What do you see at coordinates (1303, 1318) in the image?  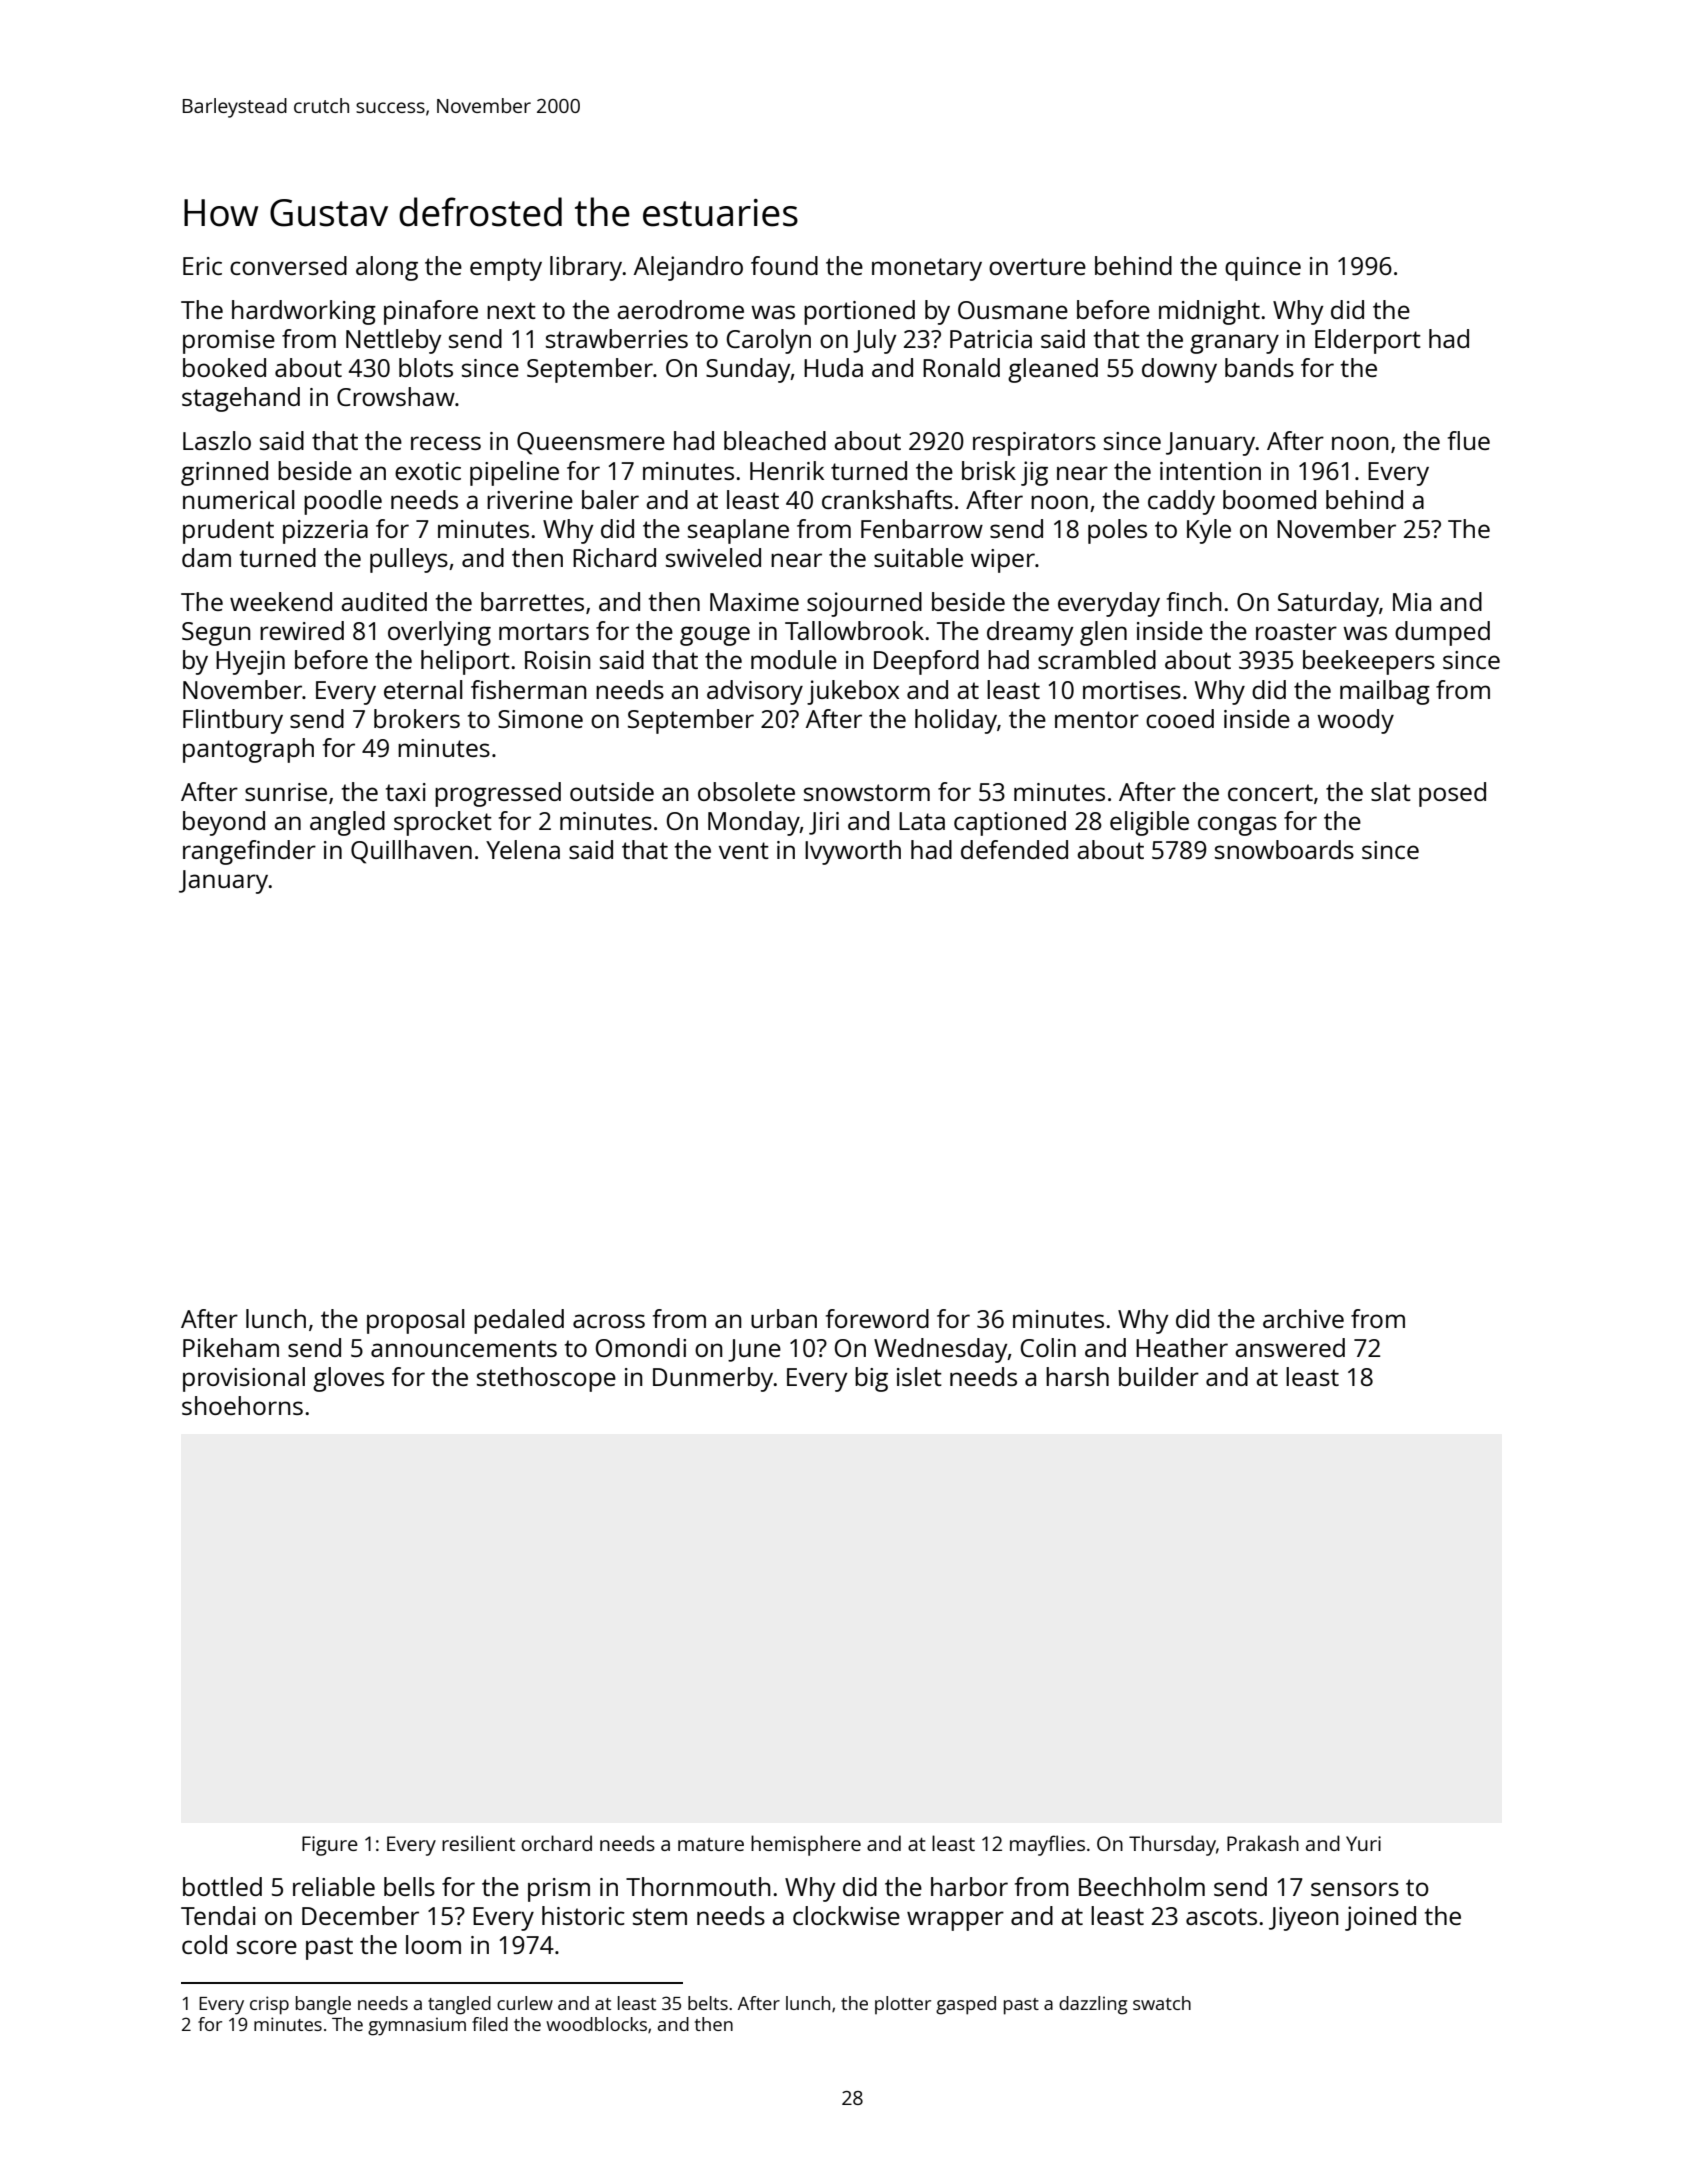 I see `archive` at bounding box center [1303, 1318].
